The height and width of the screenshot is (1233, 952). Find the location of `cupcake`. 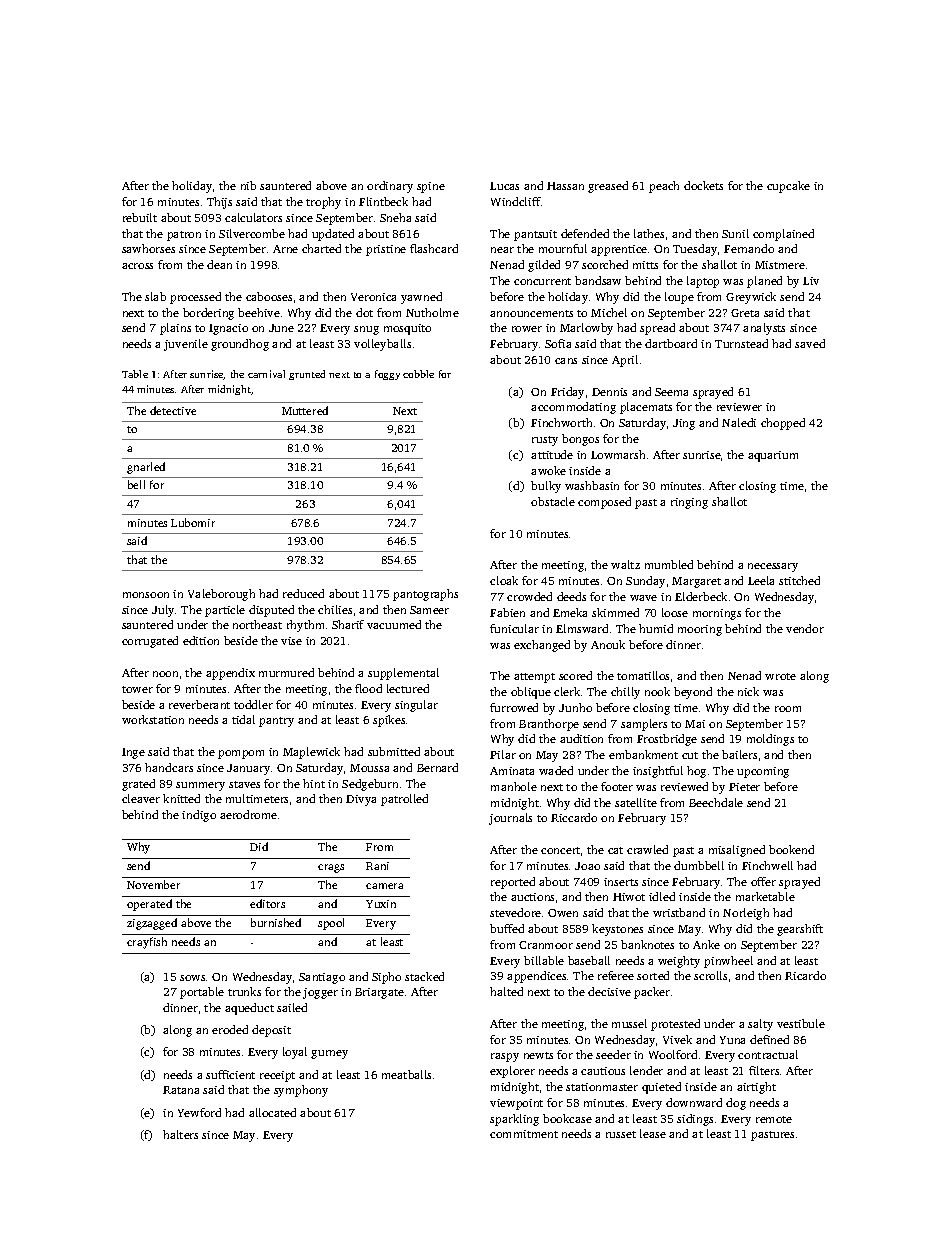

cupcake is located at coordinates (788, 187).
